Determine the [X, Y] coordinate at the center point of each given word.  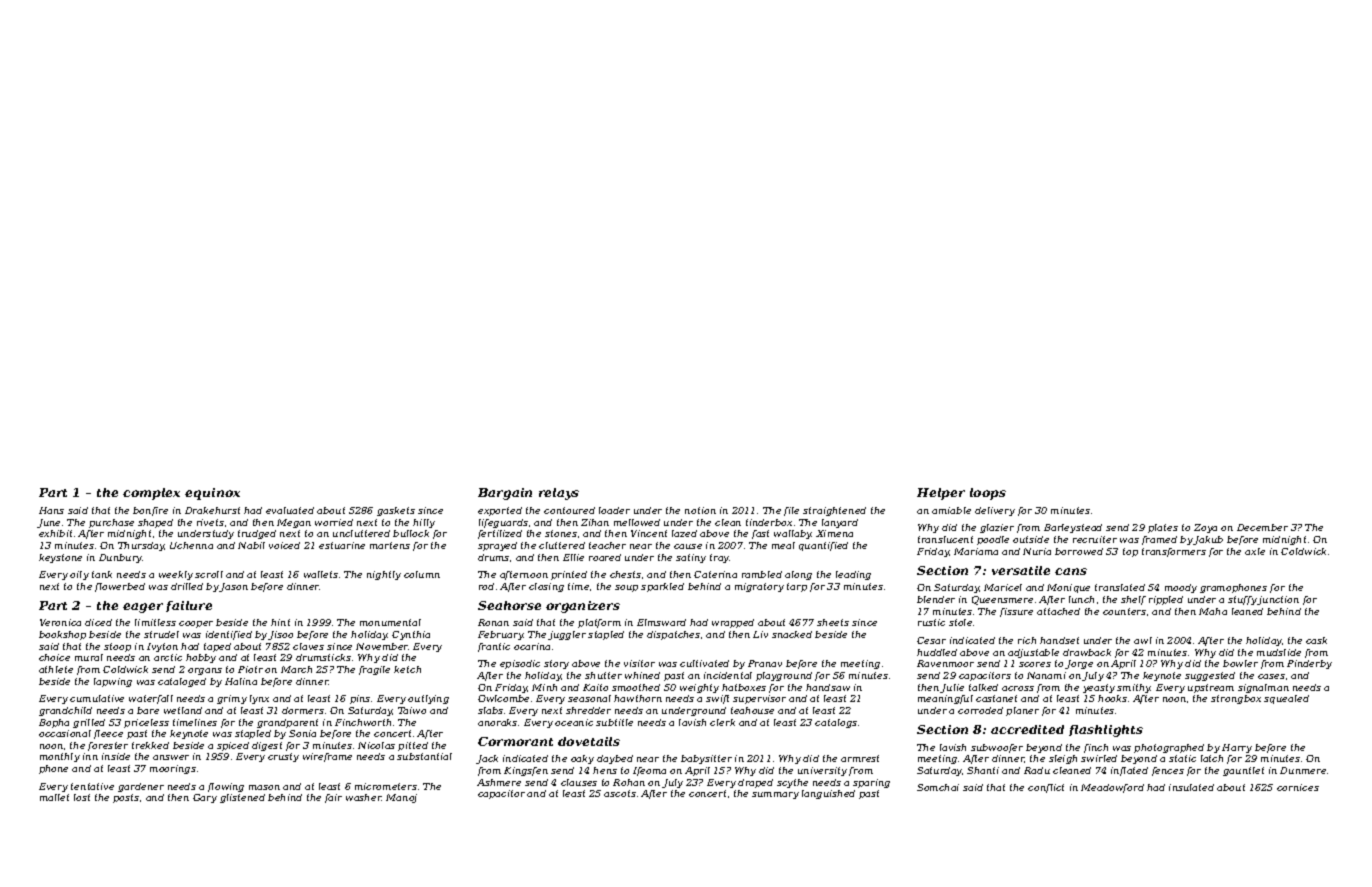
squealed [1286, 699]
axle [1255, 551]
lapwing [113, 682]
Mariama [976, 551]
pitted [413, 746]
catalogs [836, 723]
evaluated [290, 510]
